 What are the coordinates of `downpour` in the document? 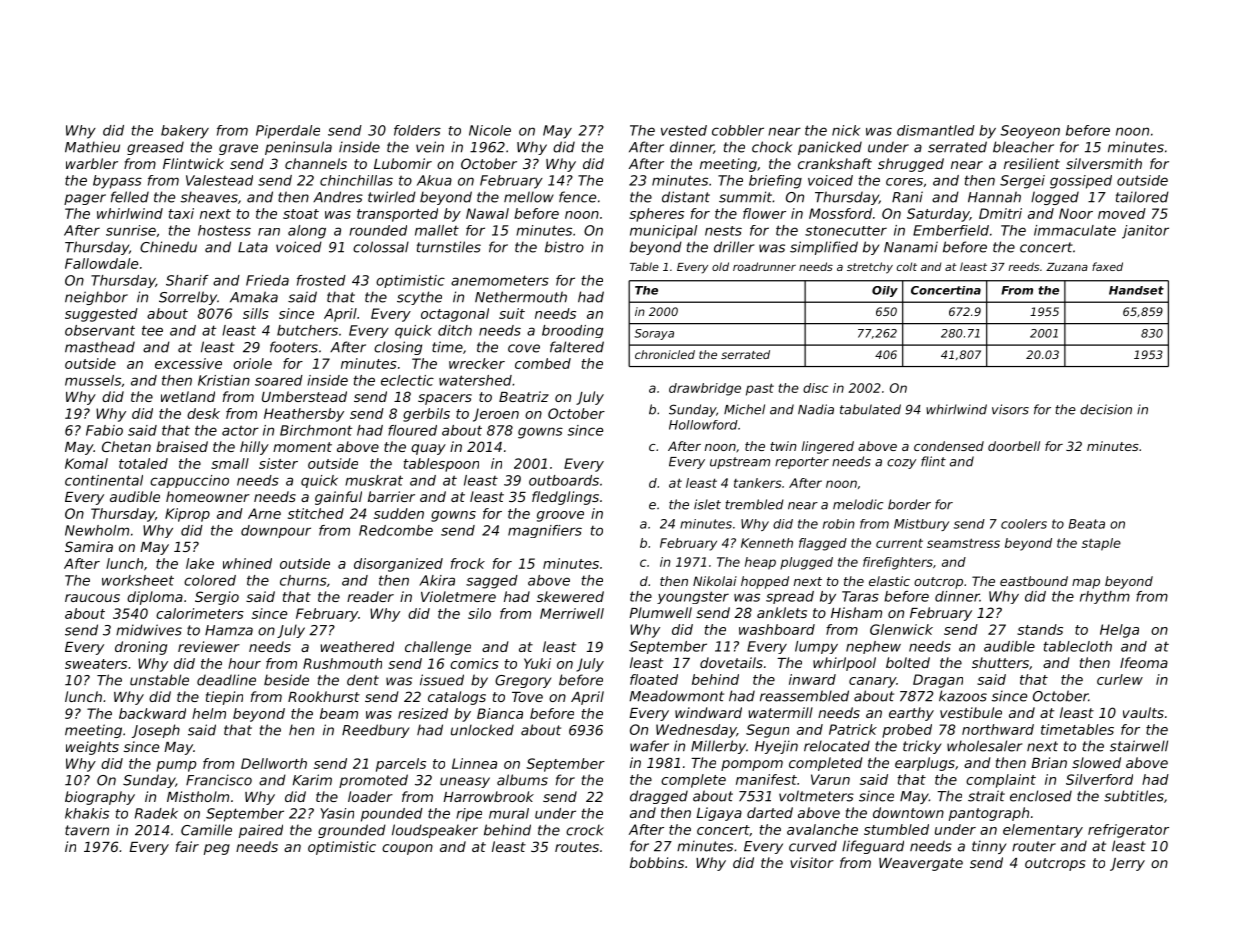 It's located at (276, 531).
